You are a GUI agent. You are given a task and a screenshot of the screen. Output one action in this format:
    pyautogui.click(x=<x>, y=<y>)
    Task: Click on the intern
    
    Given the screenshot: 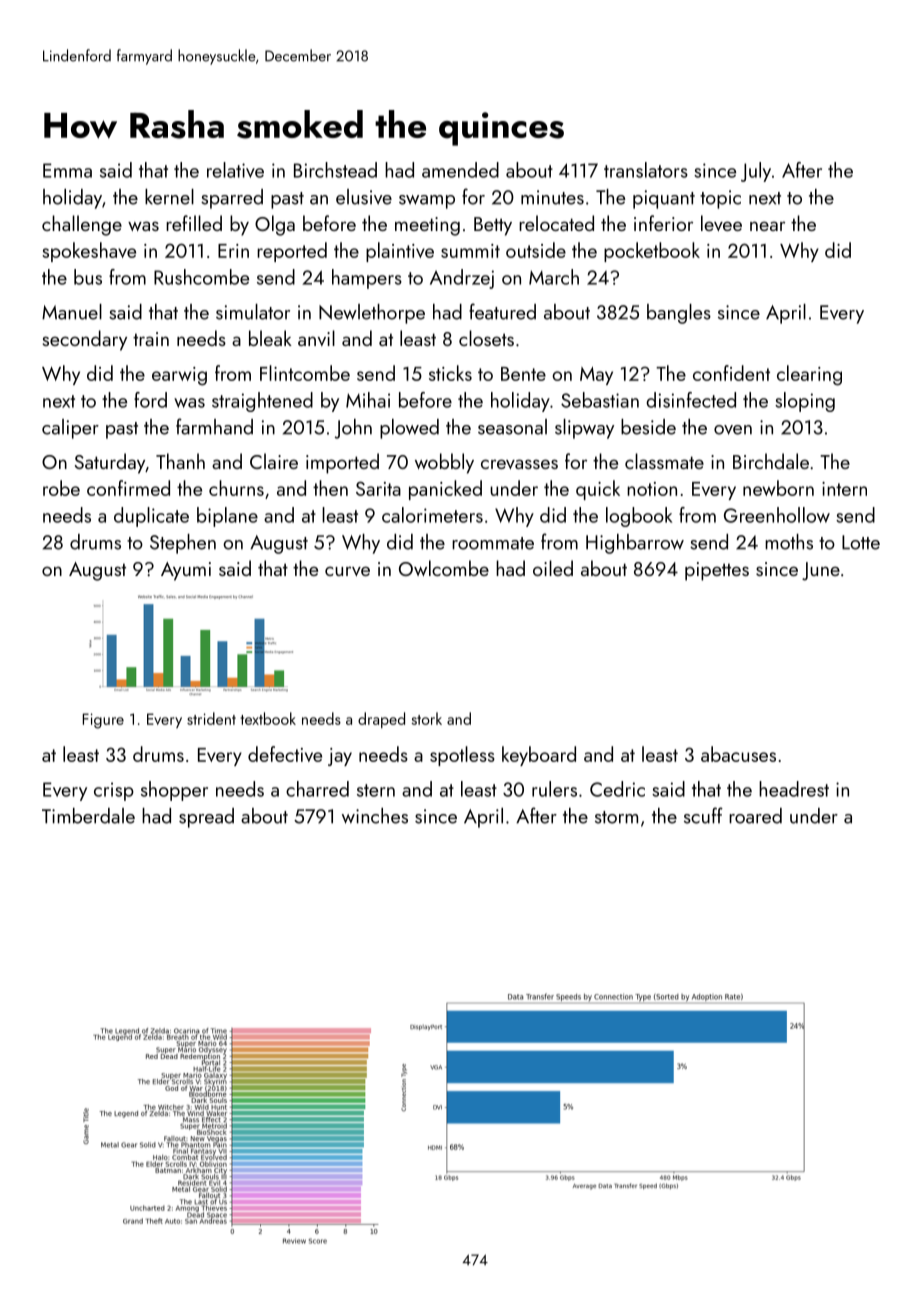 What is the action you would take?
    pyautogui.click(x=844, y=489)
